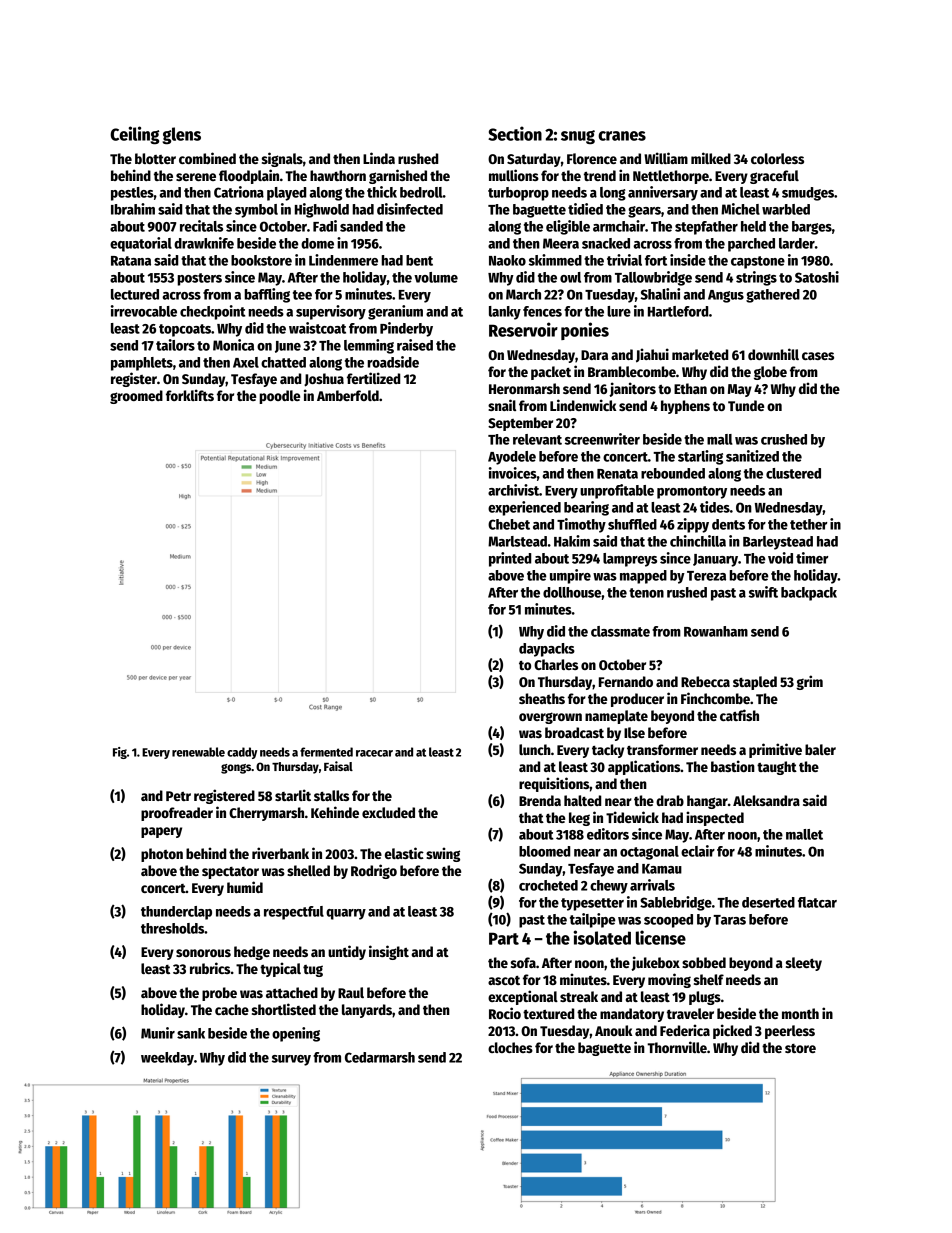 This image has height=1233, width=952. Describe the element at coordinates (367, 1011) in the image. I see `lanyards` at that location.
